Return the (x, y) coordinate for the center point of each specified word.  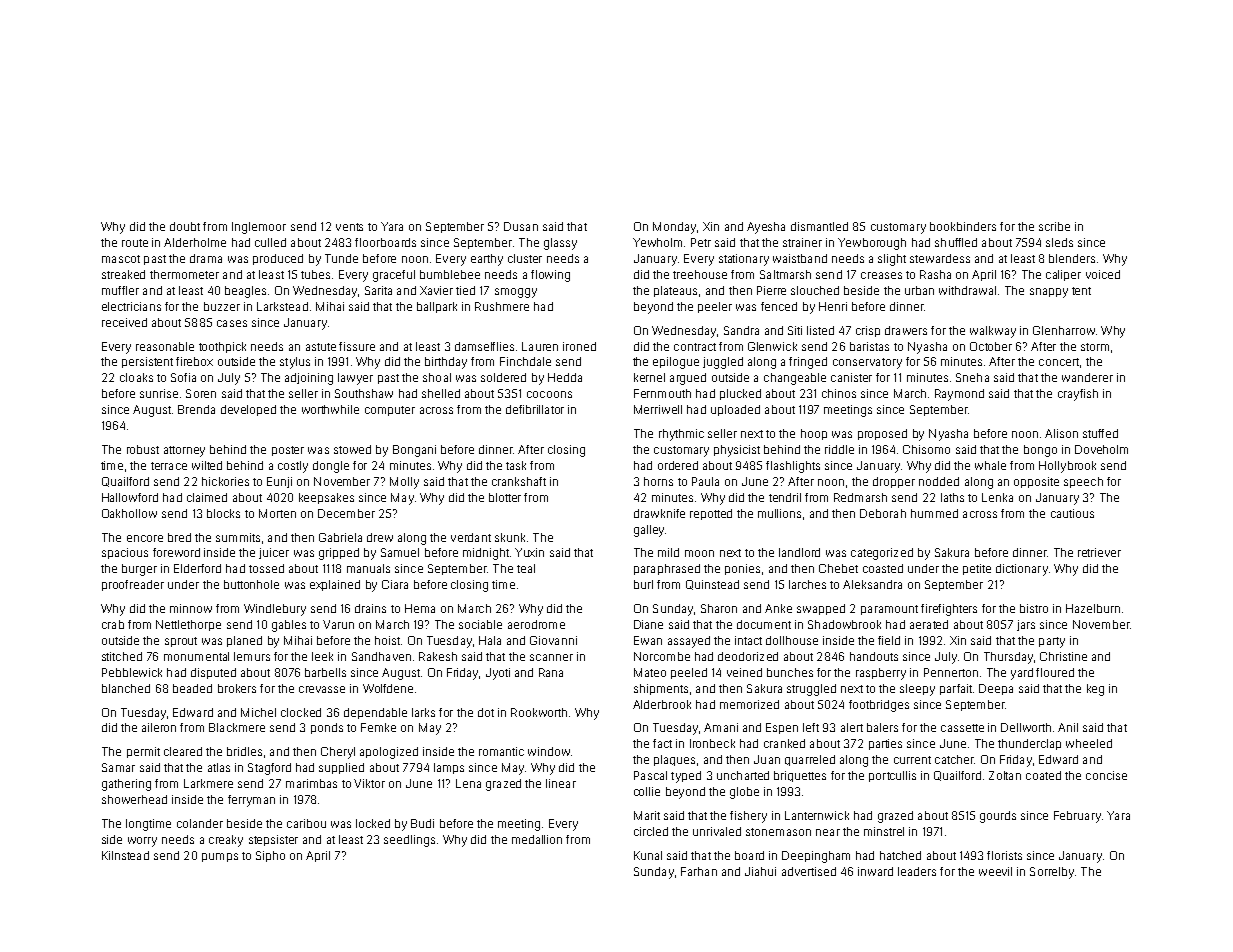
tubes (315, 274)
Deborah (883, 513)
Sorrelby (1052, 873)
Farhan (699, 871)
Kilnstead (125, 855)
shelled (441, 393)
